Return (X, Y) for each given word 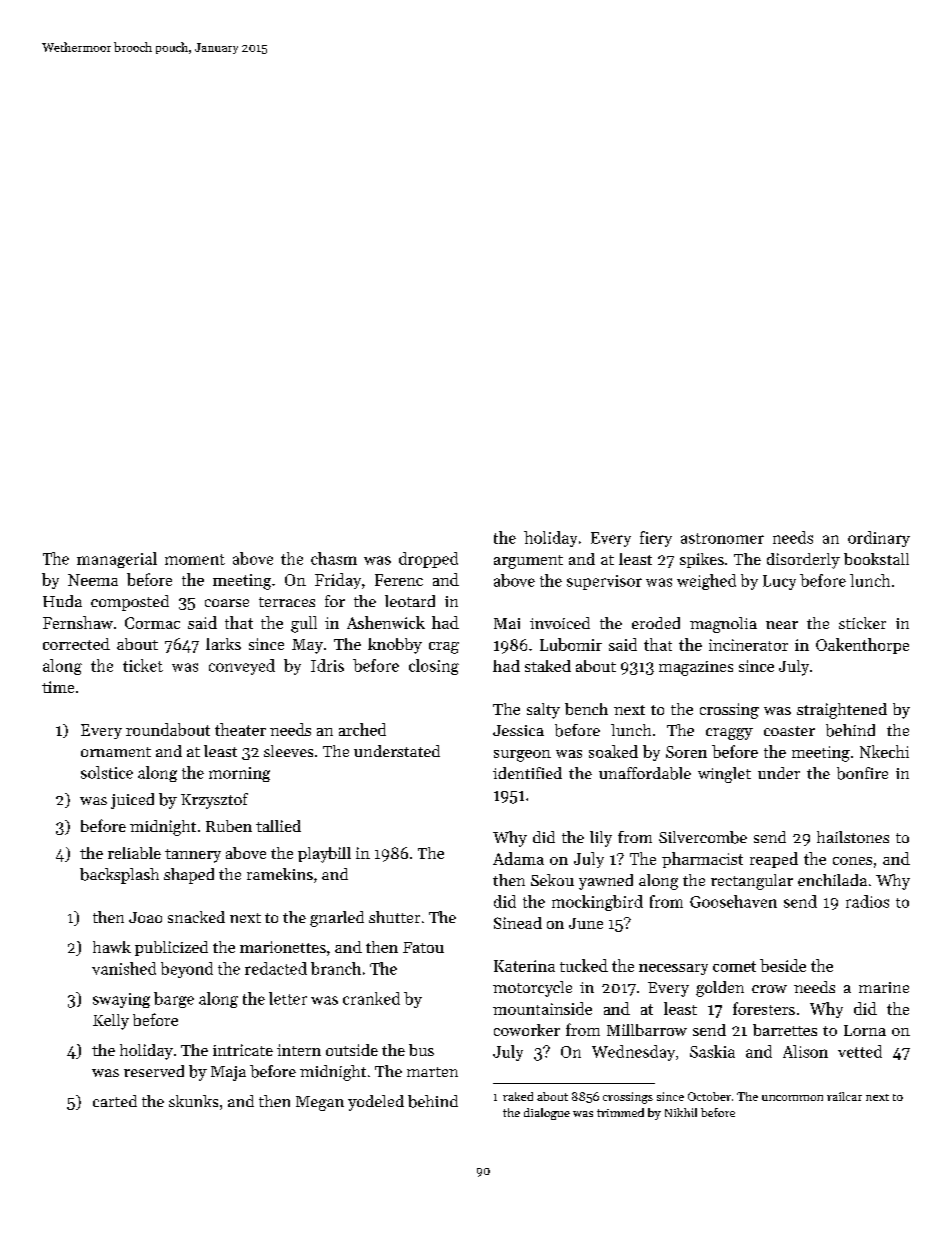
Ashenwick (386, 622)
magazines (696, 668)
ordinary (879, 539)
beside (783, 965)
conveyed (242, 667)
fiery (656, 539)
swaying (121, 1000)
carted (115, 1101)
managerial (117, 560)
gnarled (337, 919)
